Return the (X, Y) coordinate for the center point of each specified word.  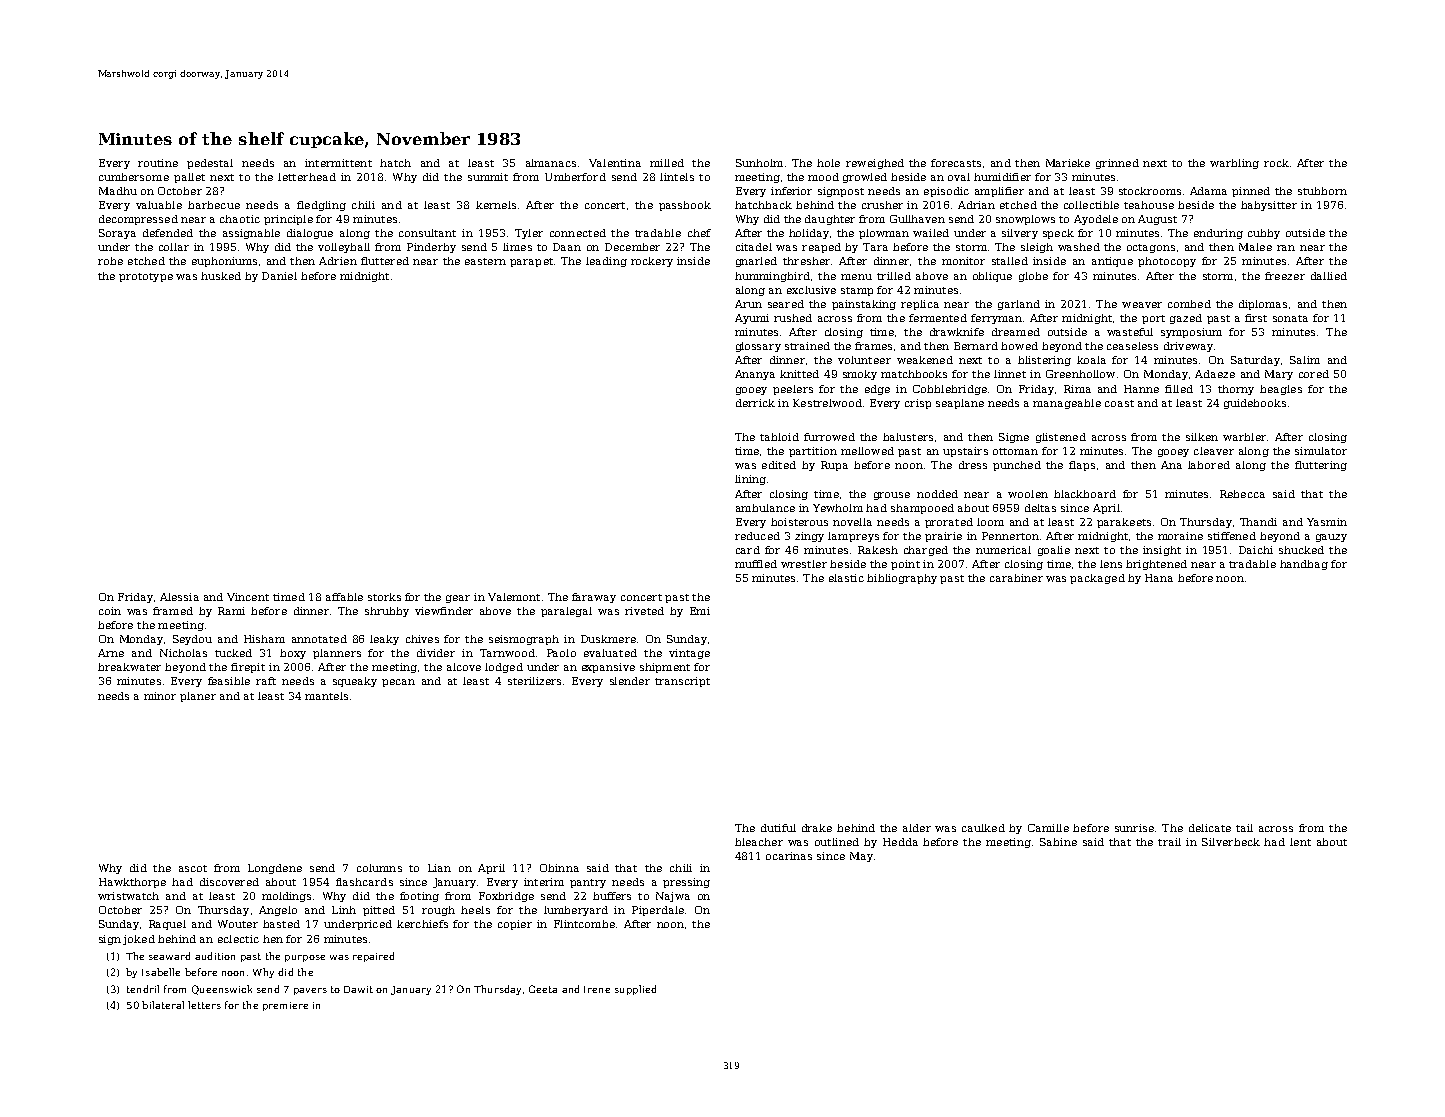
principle (288, 220)
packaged (1097, 579)
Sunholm (759, 163)
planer (198, 697)
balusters (908, 437)
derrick (755, 403)
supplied (635, 990)
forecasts (956, 163)
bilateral (163, 1005)
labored (1209, 465)
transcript (682, 682)
